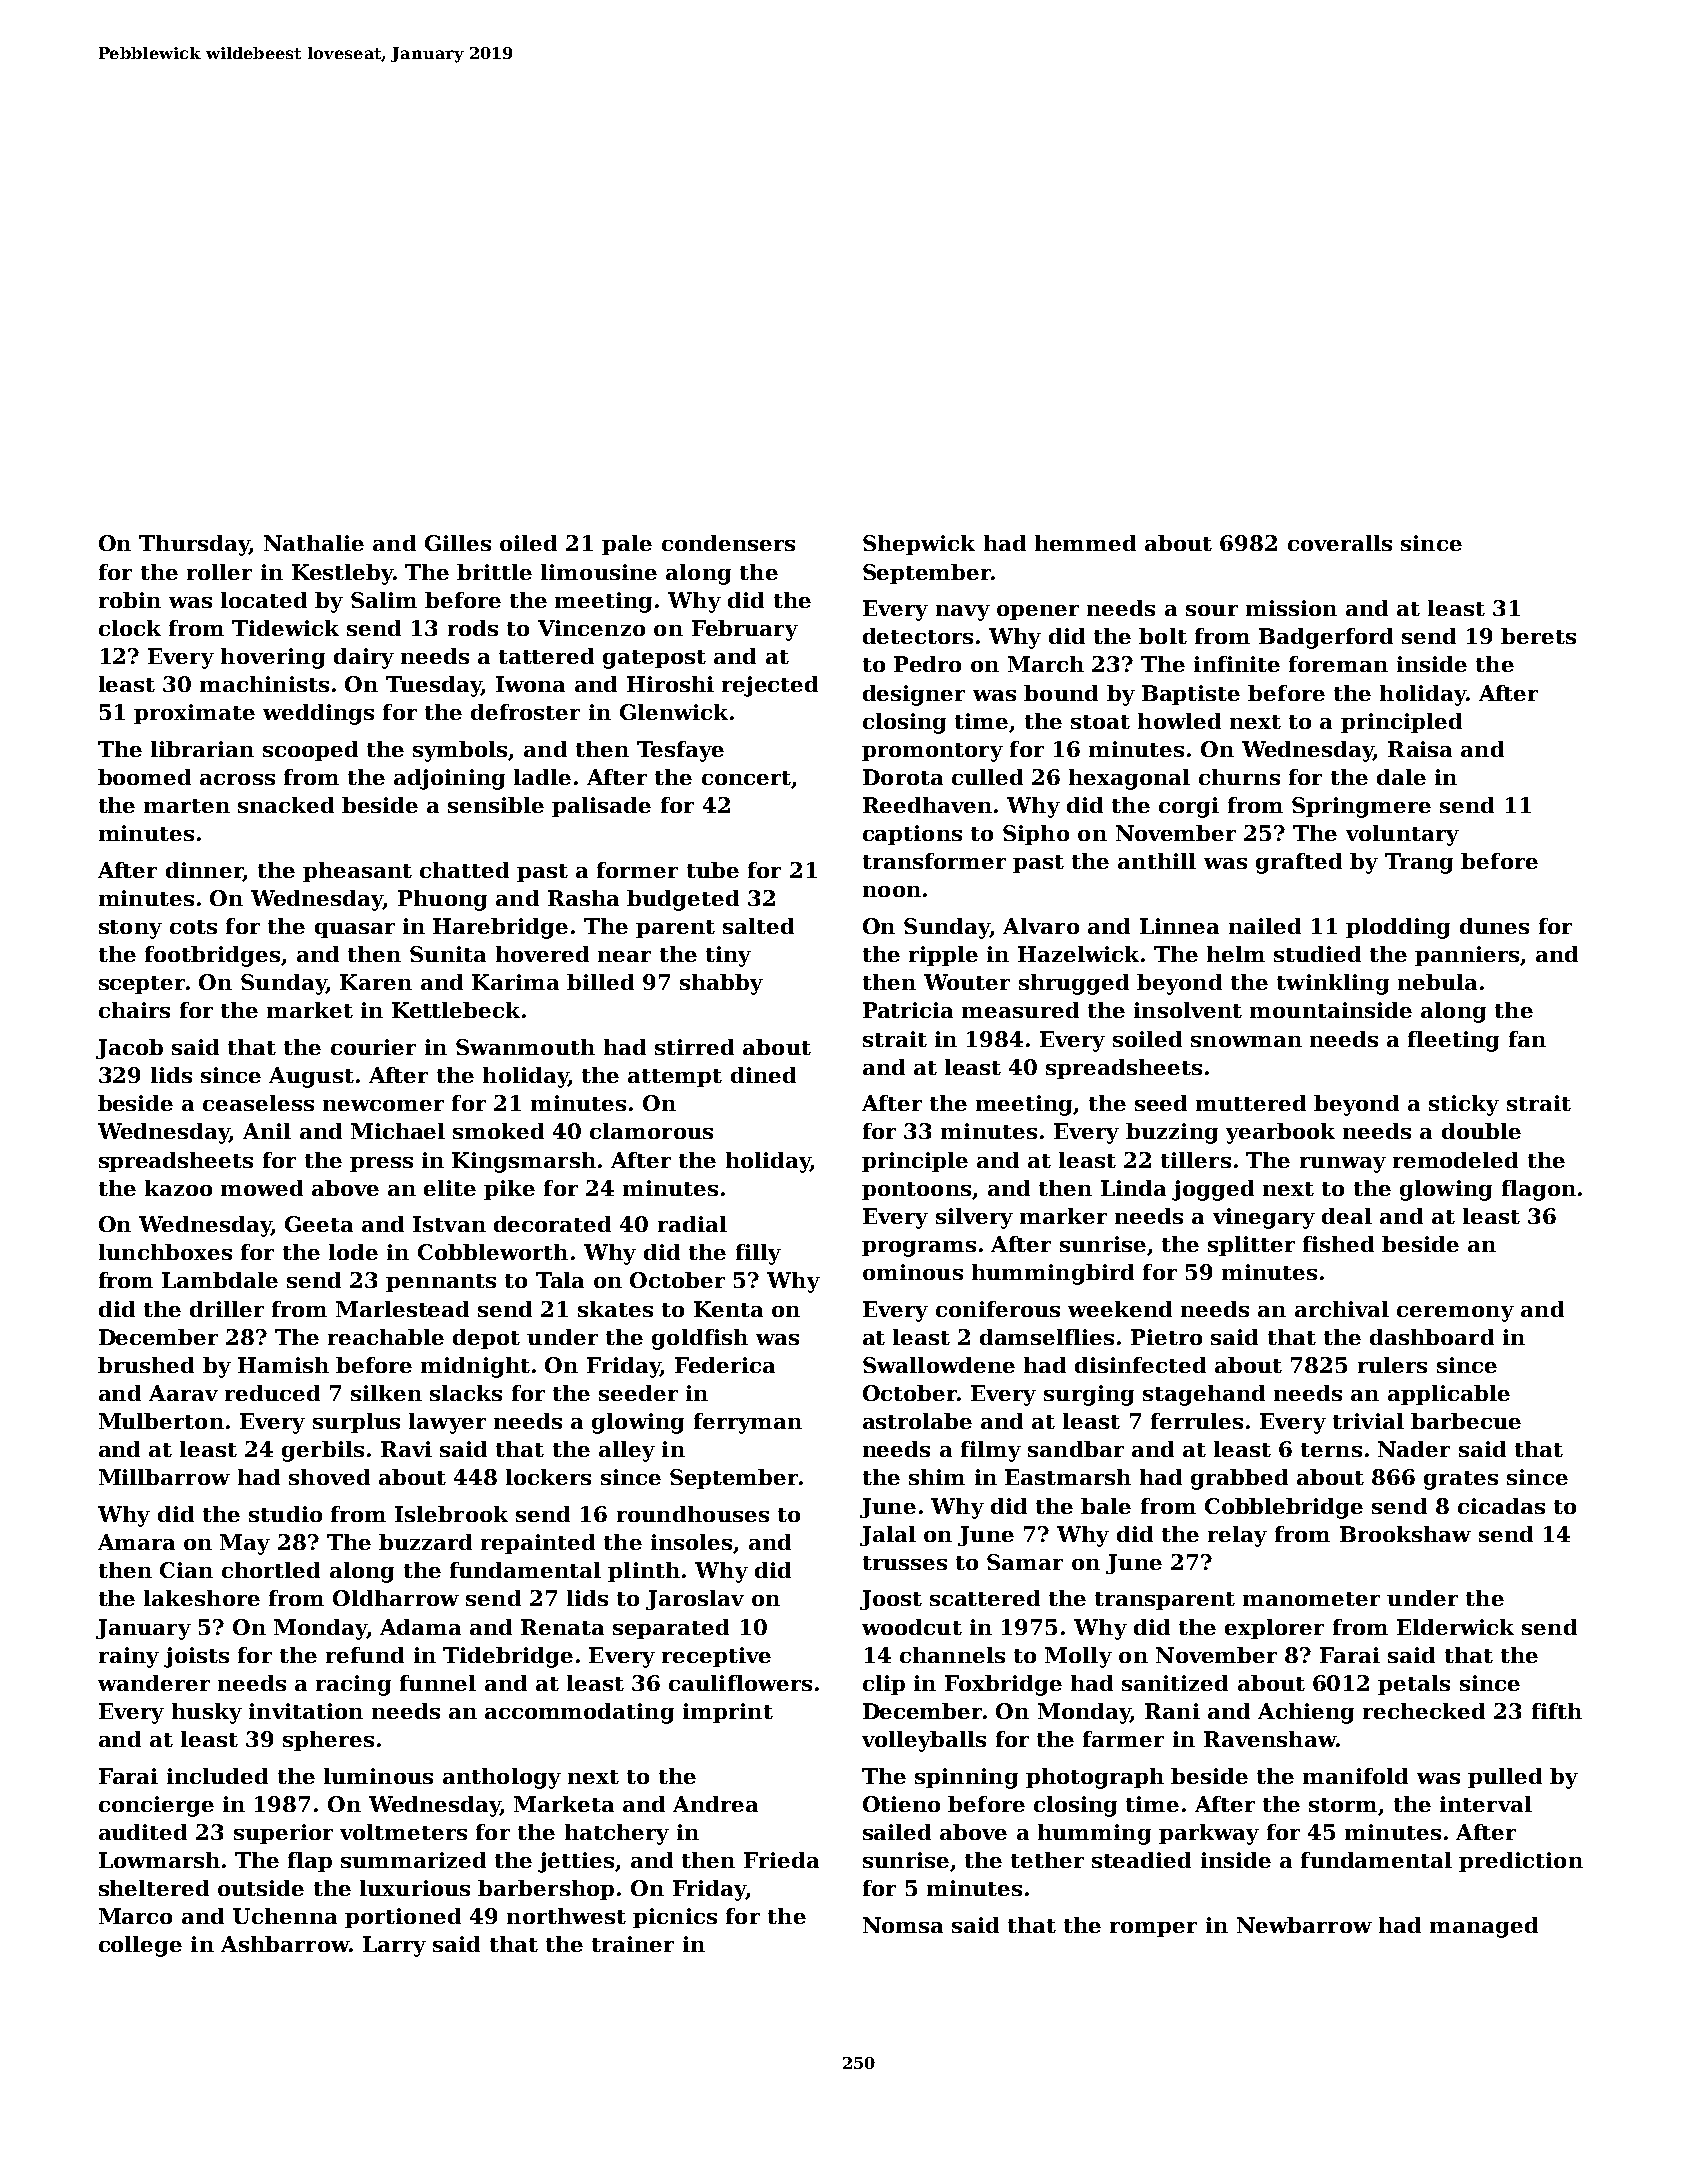 This screenshot has height=2178, width=1683. I want to click on Thursday, so click(194, 545).
